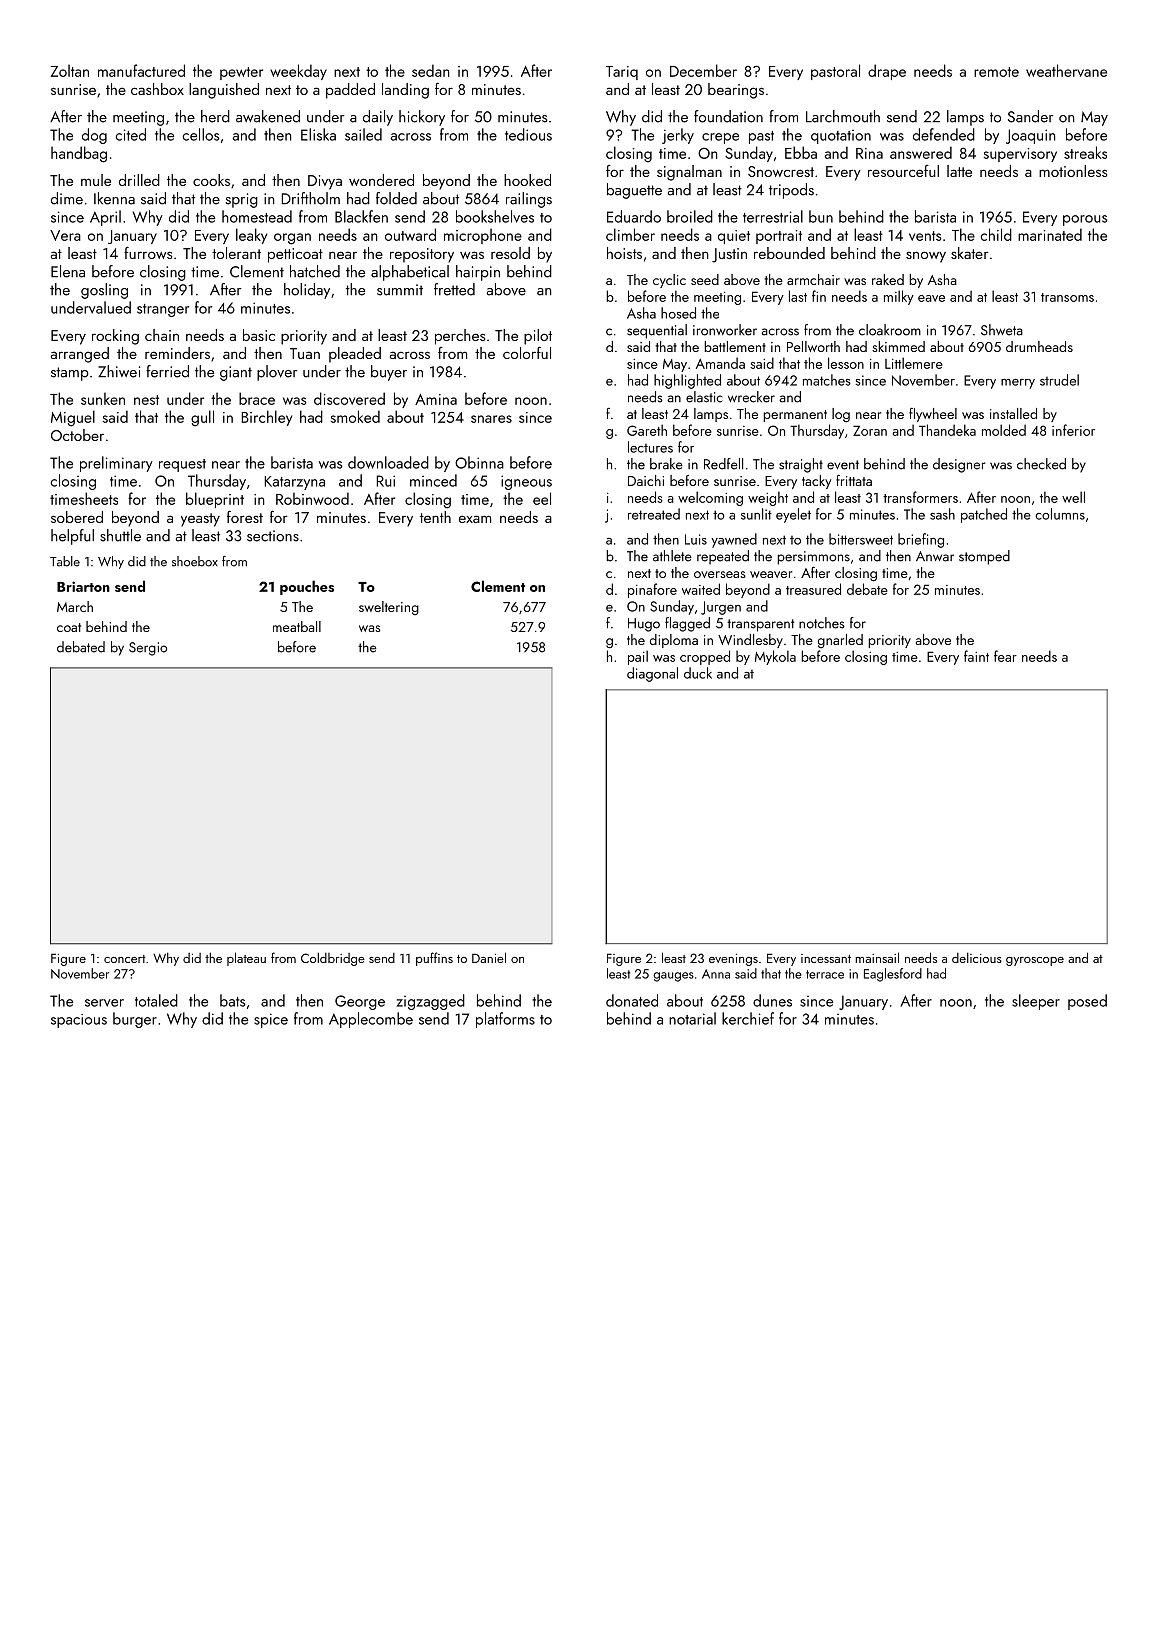 Image resolution: width=1158 pixels, height=1638 pixels. I want to click on Coldbridge, so click(333, 959).
